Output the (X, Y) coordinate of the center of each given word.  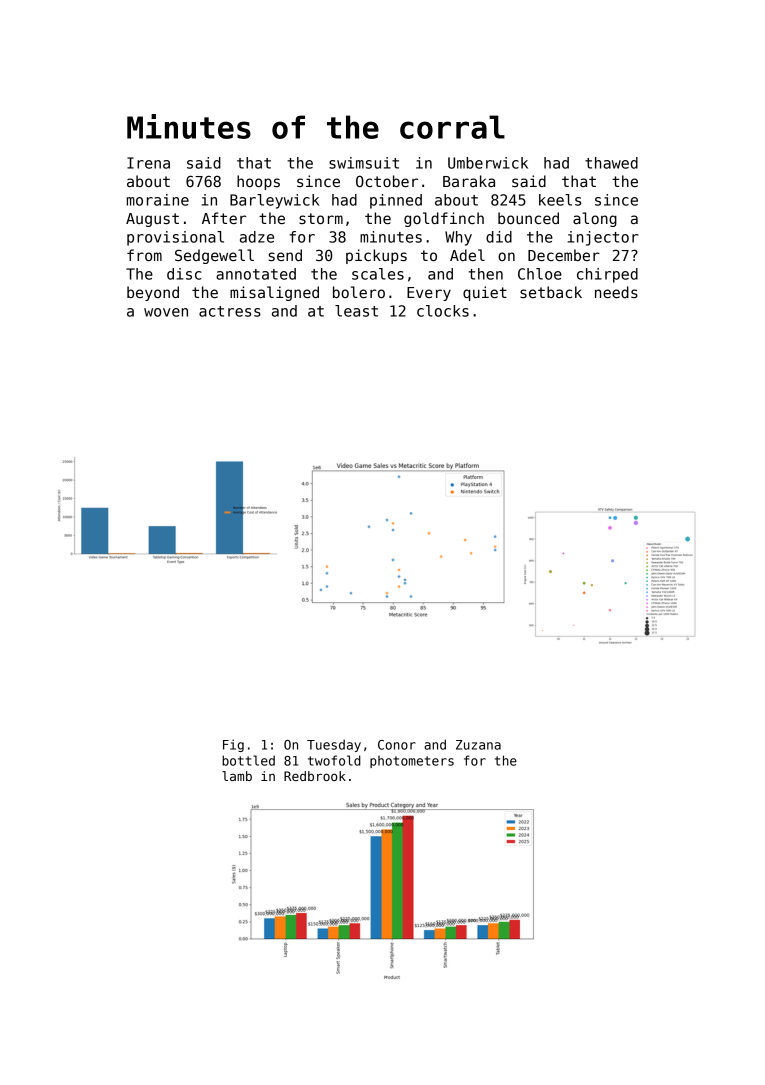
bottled (248, 760)
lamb (237, 776)
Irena (148, 163)
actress (230, 311)
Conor (397, 745)
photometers (412, 762)
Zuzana (478, 745)
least (356, 311)
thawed (611, 163)
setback (551, 292)
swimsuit (364, 163)
